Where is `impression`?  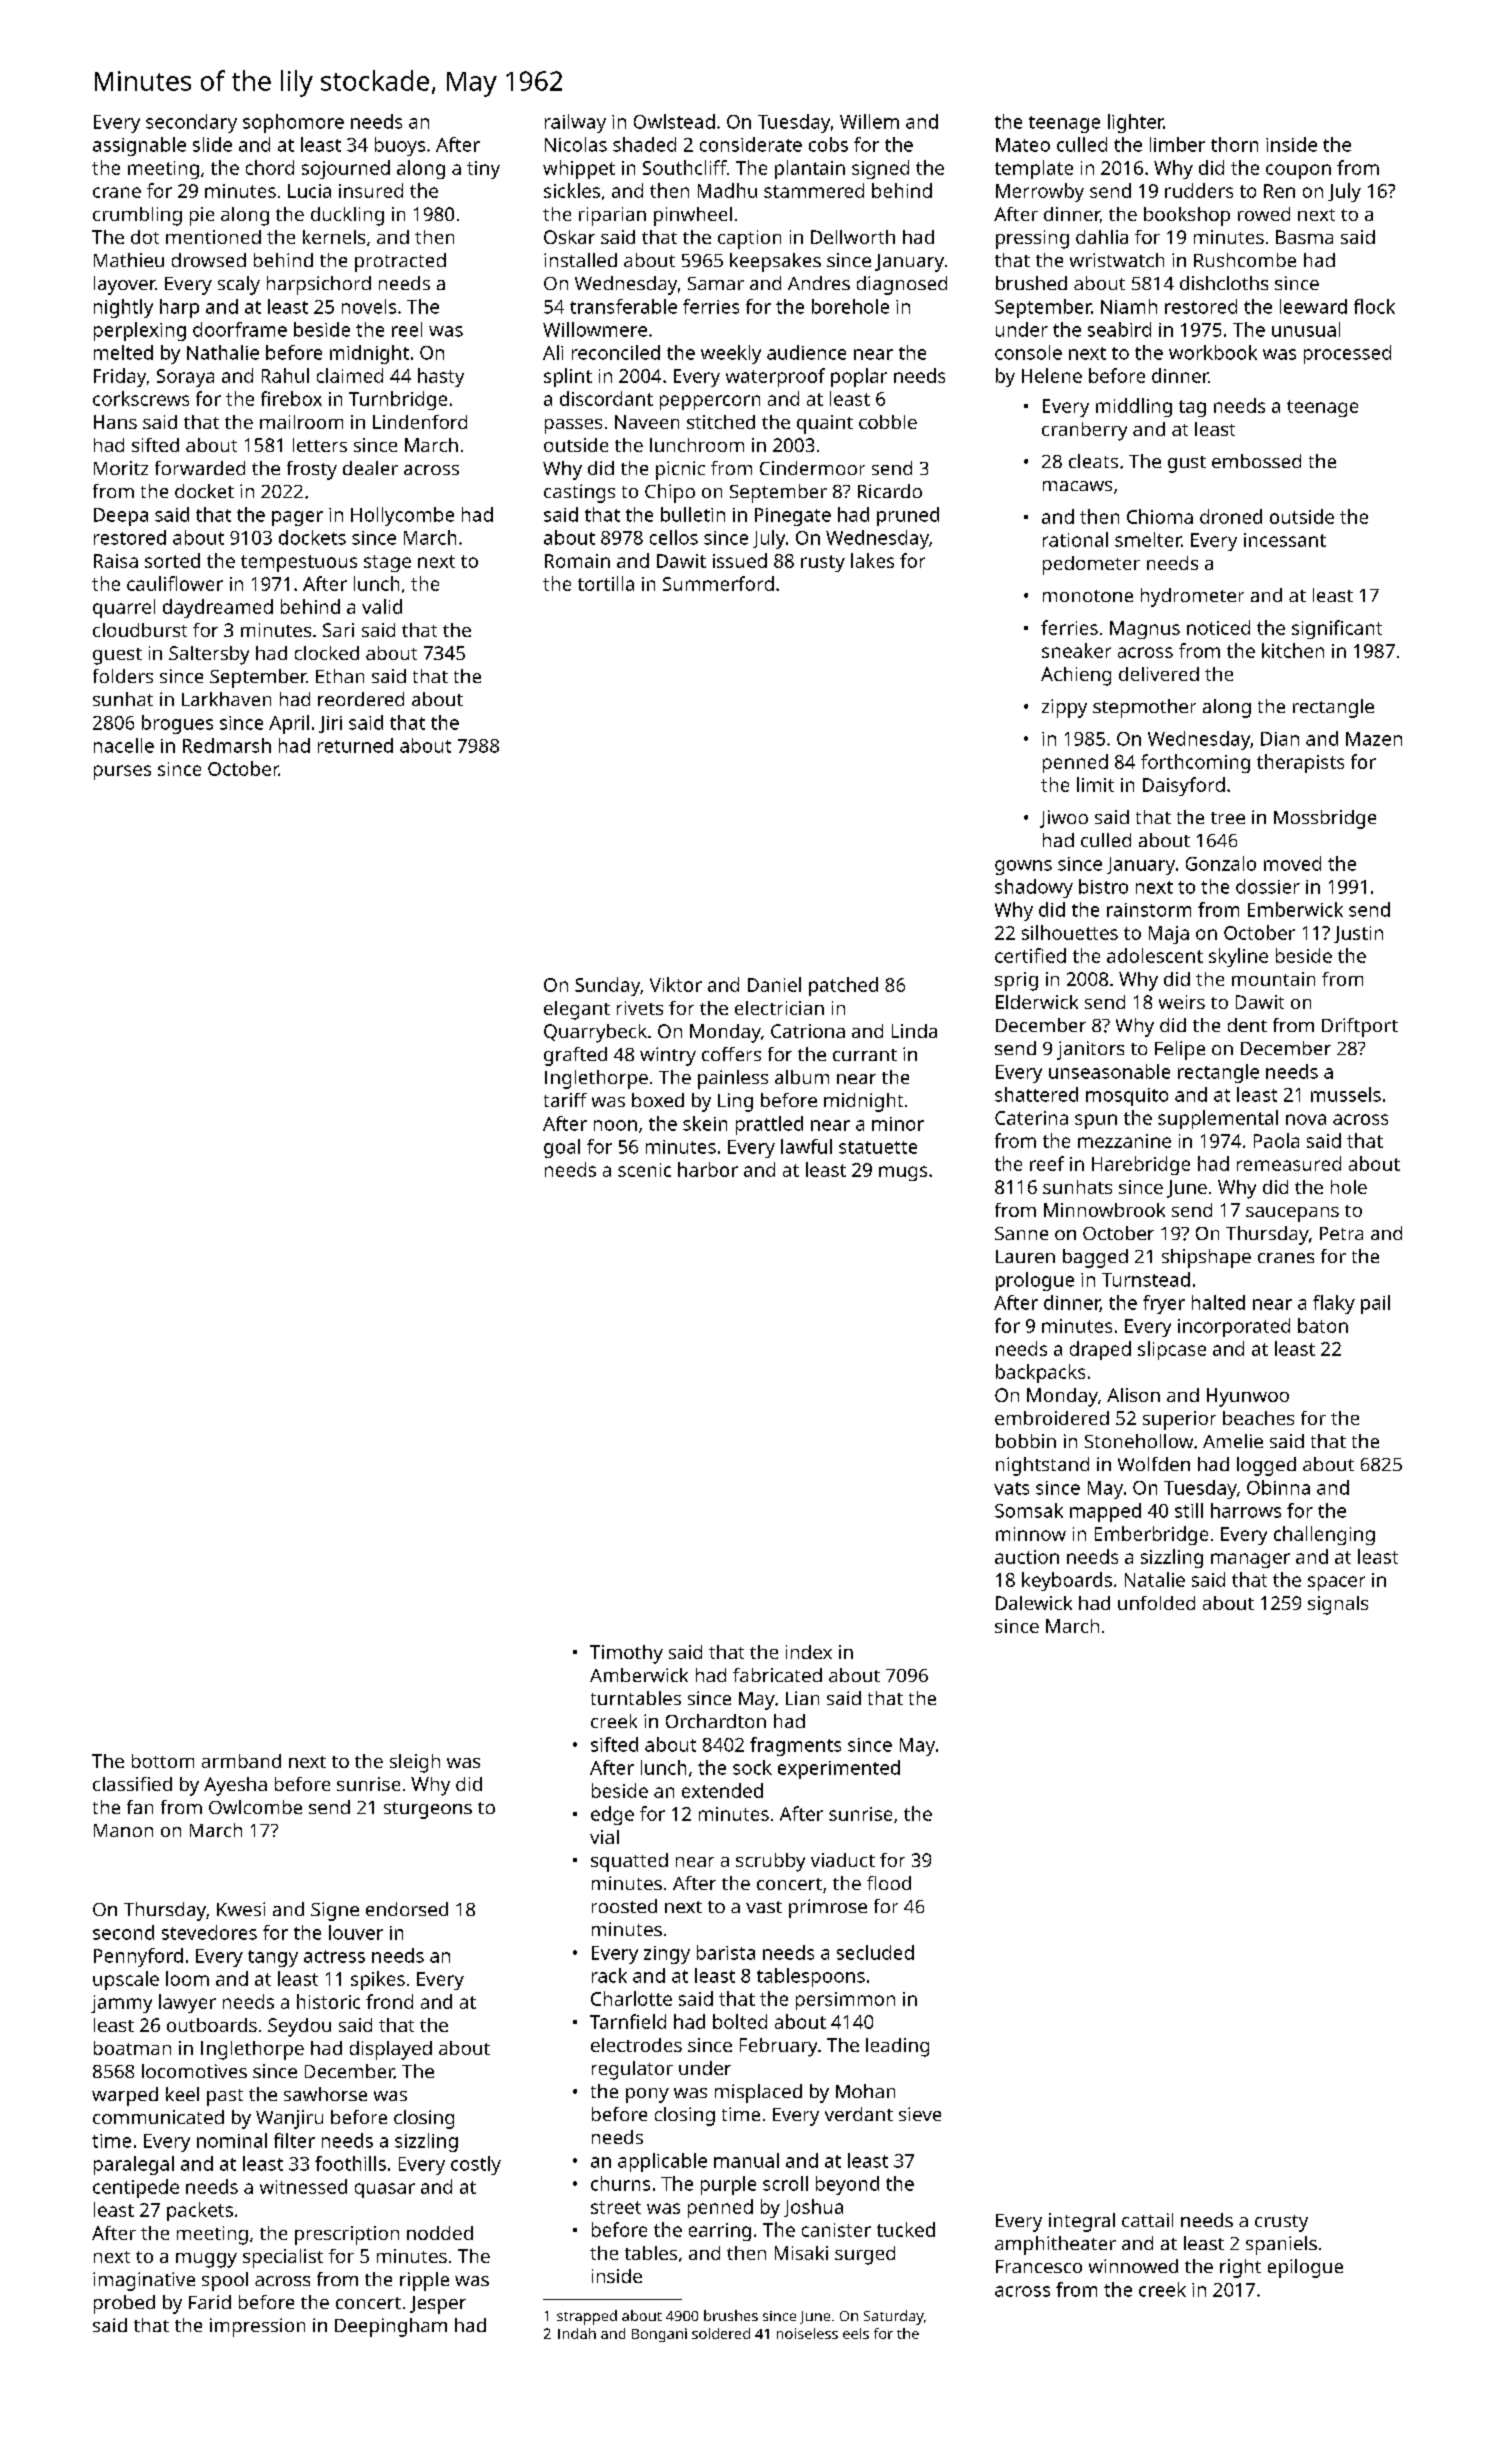 impression is located at coordinates (257, 2327).
